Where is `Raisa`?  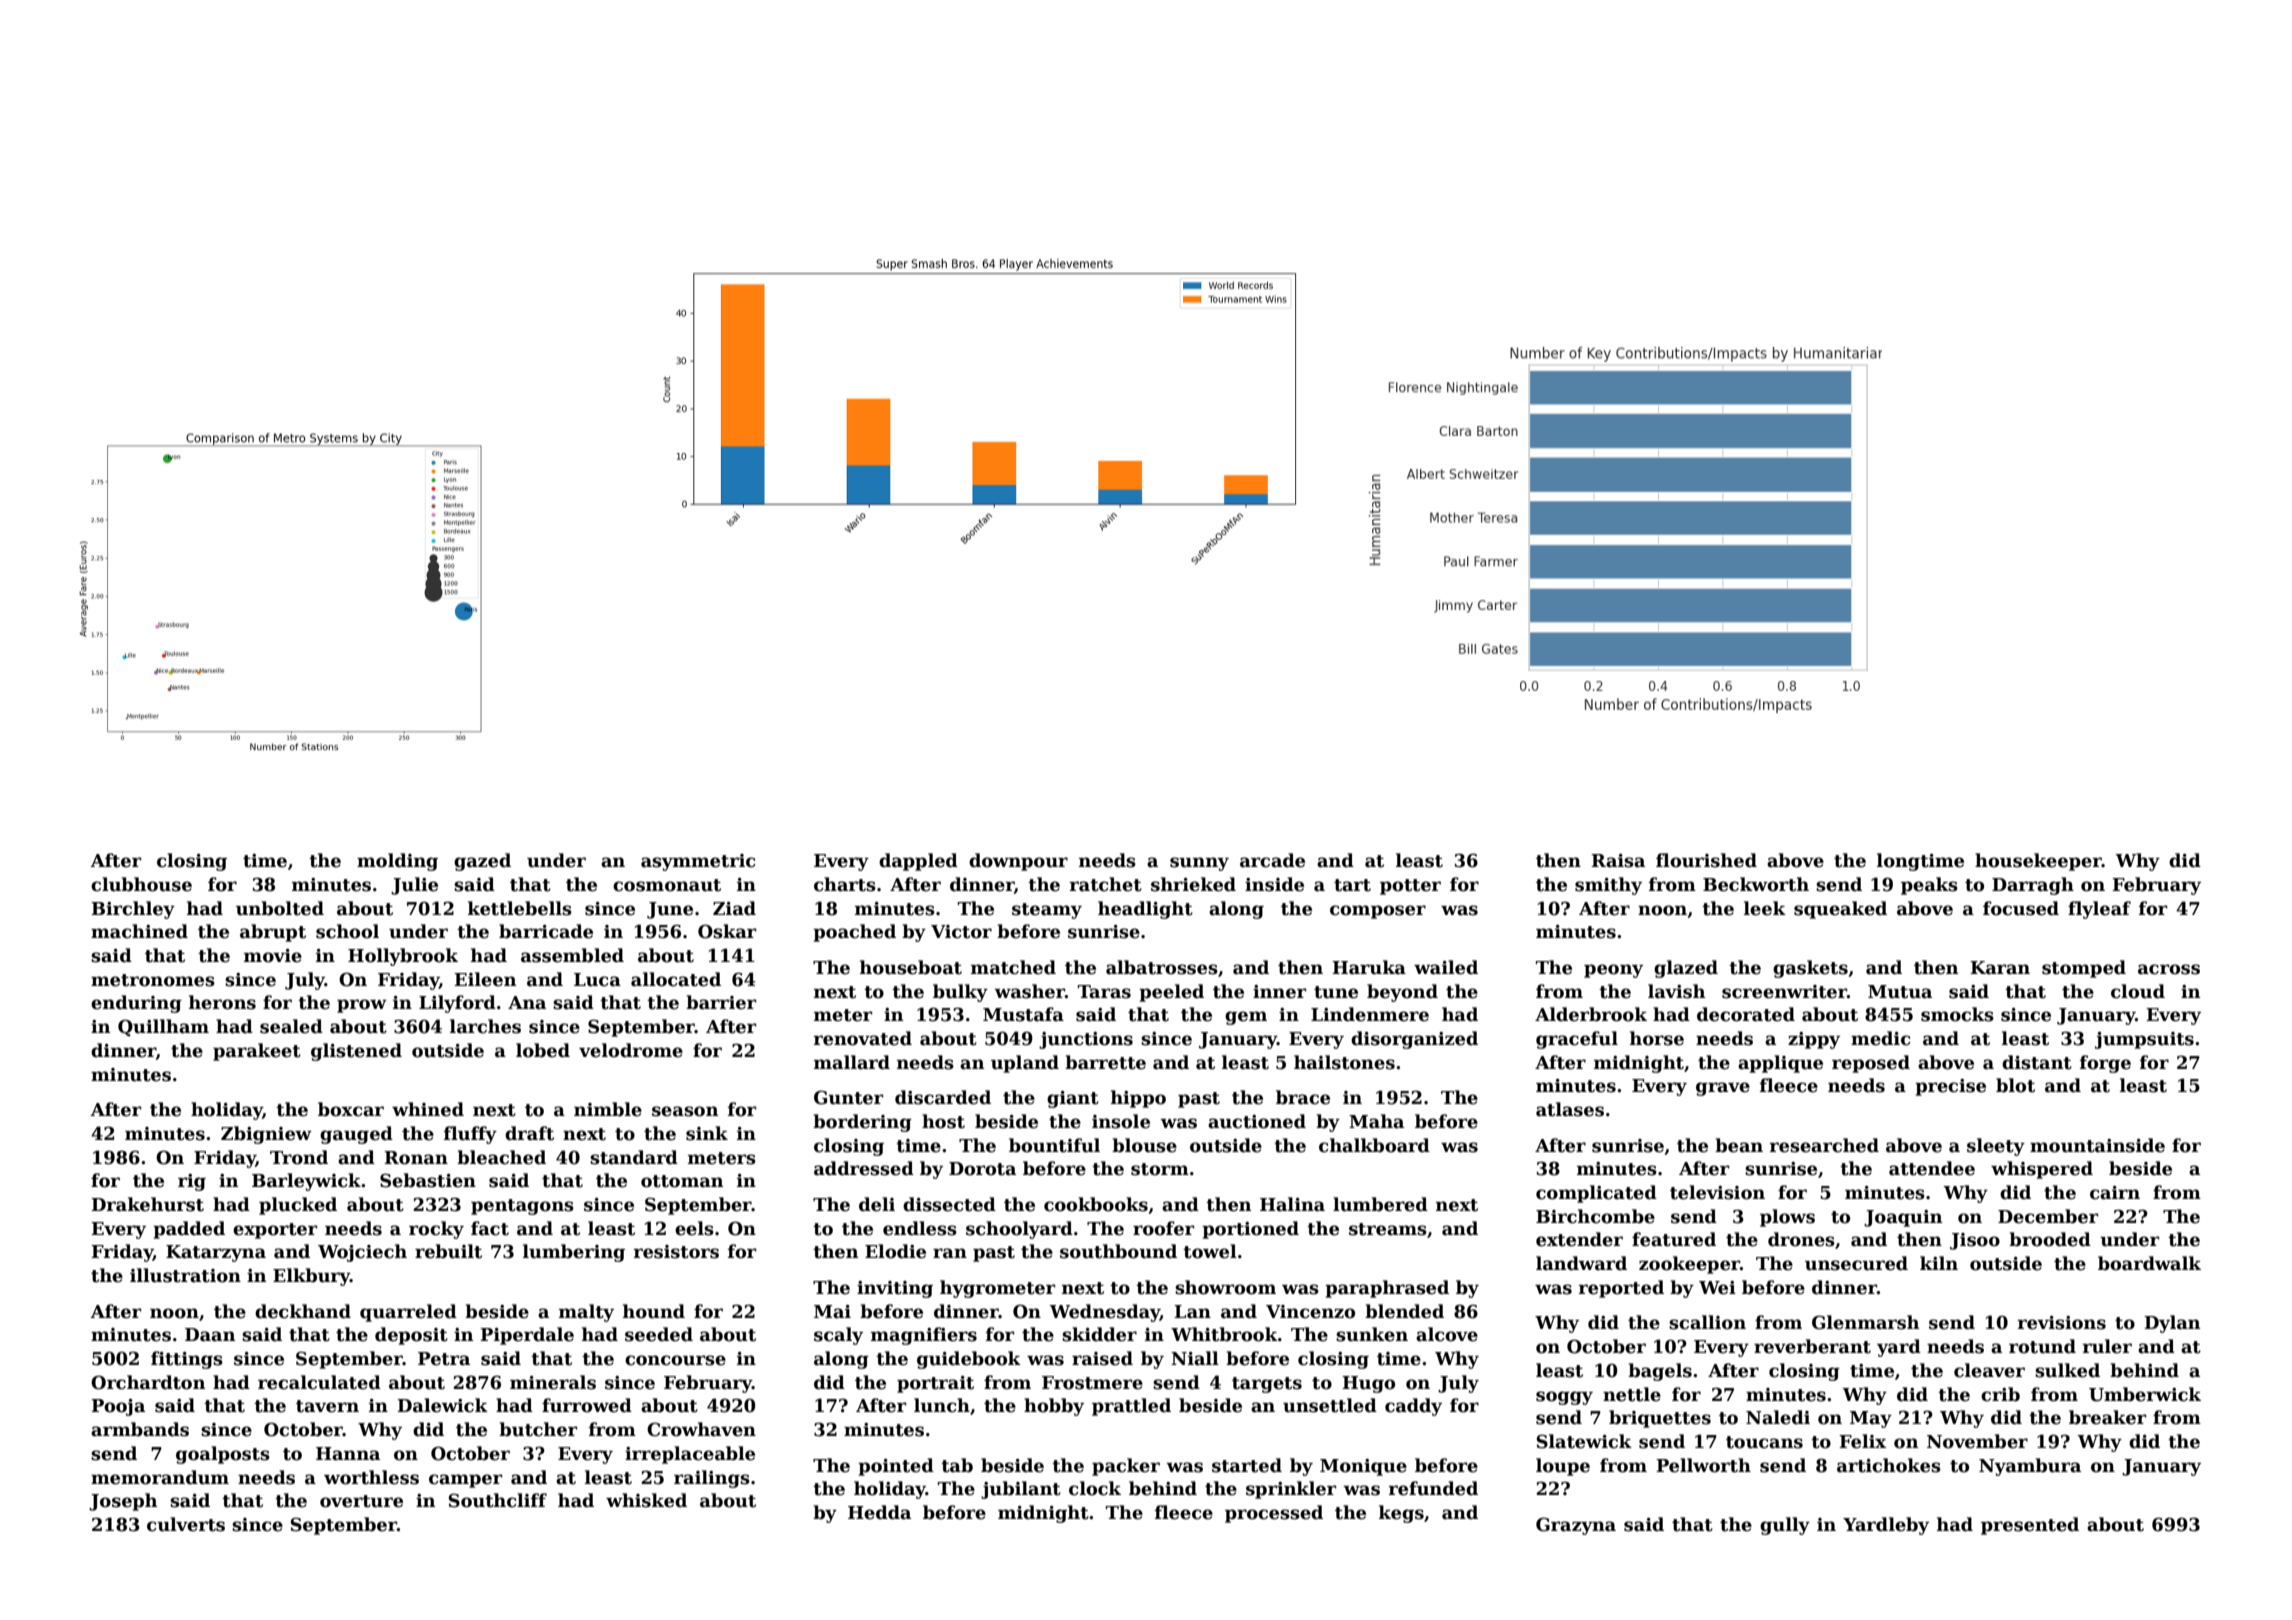
Raisa is located at coordinates (1618, 861).
